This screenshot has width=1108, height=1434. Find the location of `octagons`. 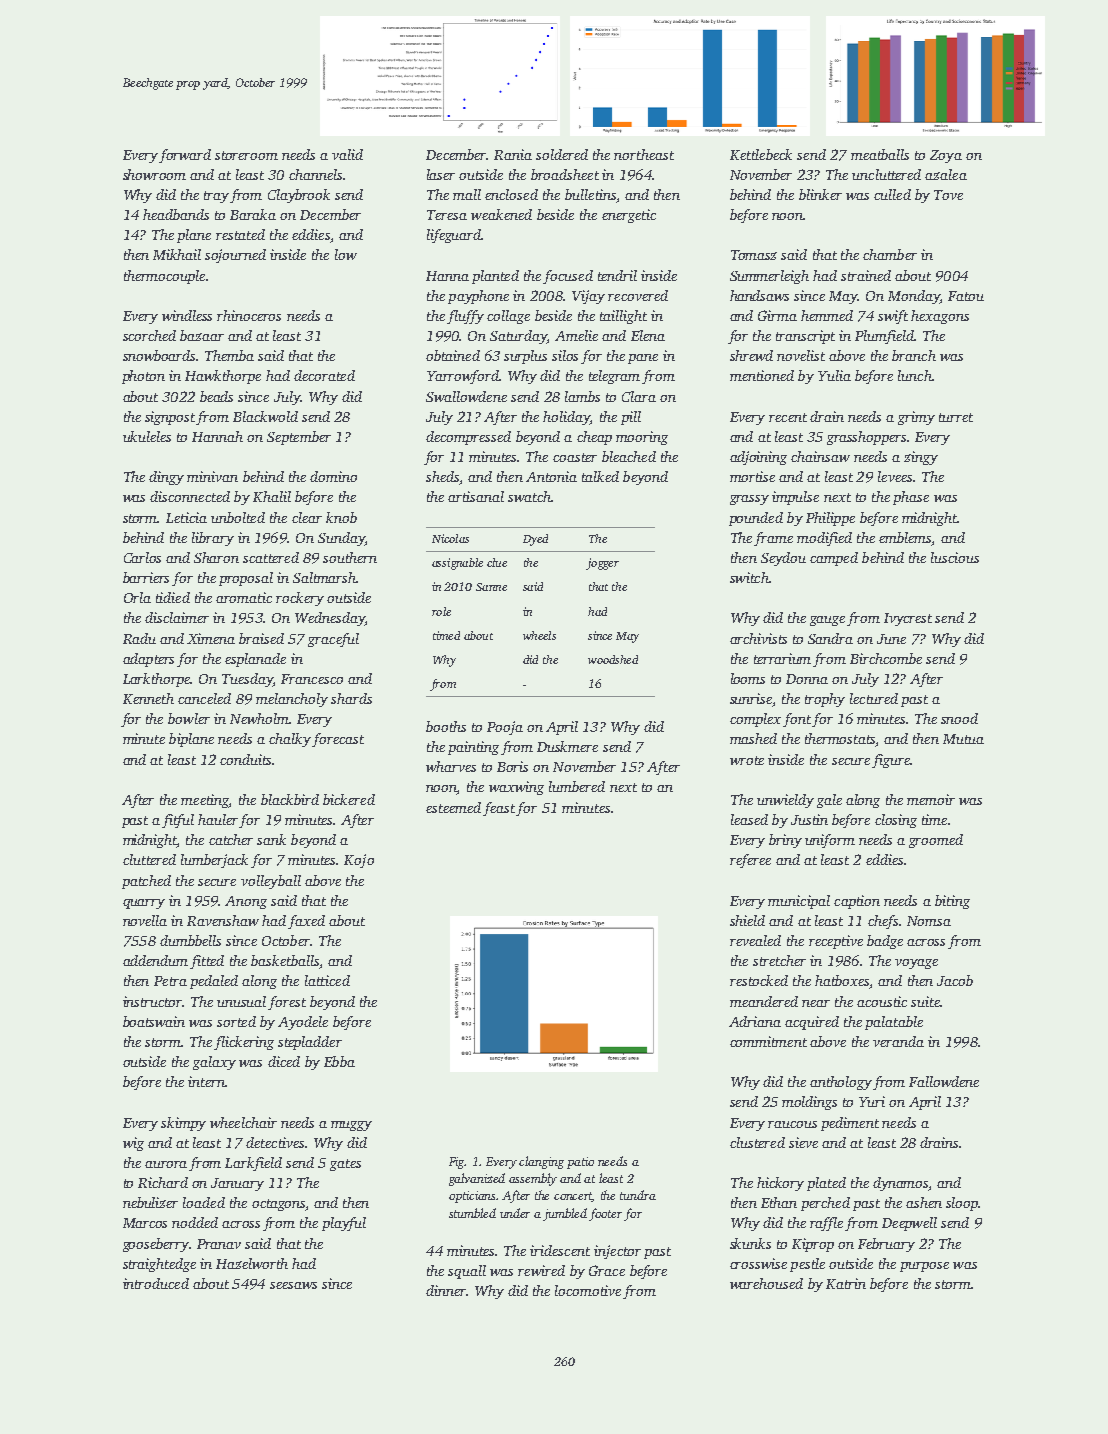

octagons is located at coordinates (279, 1205).
